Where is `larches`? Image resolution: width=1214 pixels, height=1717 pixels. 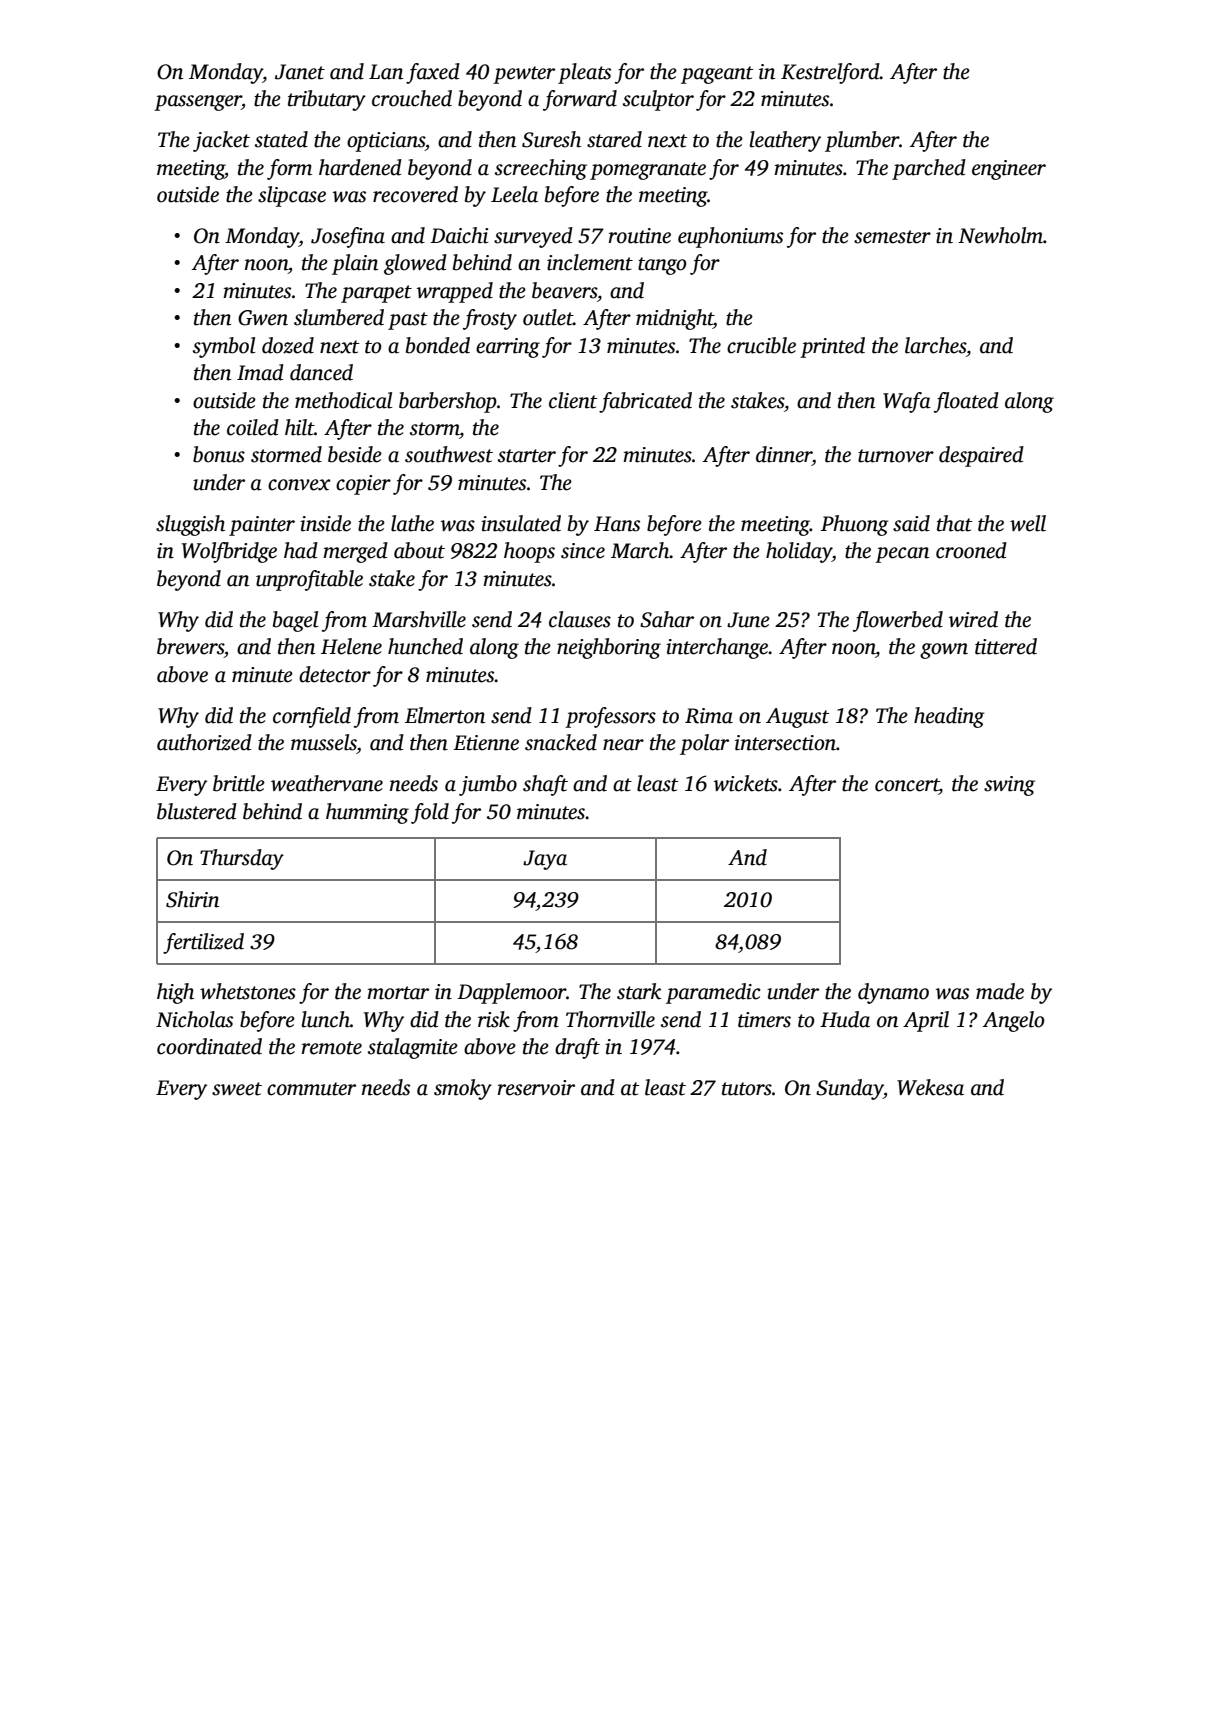 larches is located at coordinates (935, 345).
